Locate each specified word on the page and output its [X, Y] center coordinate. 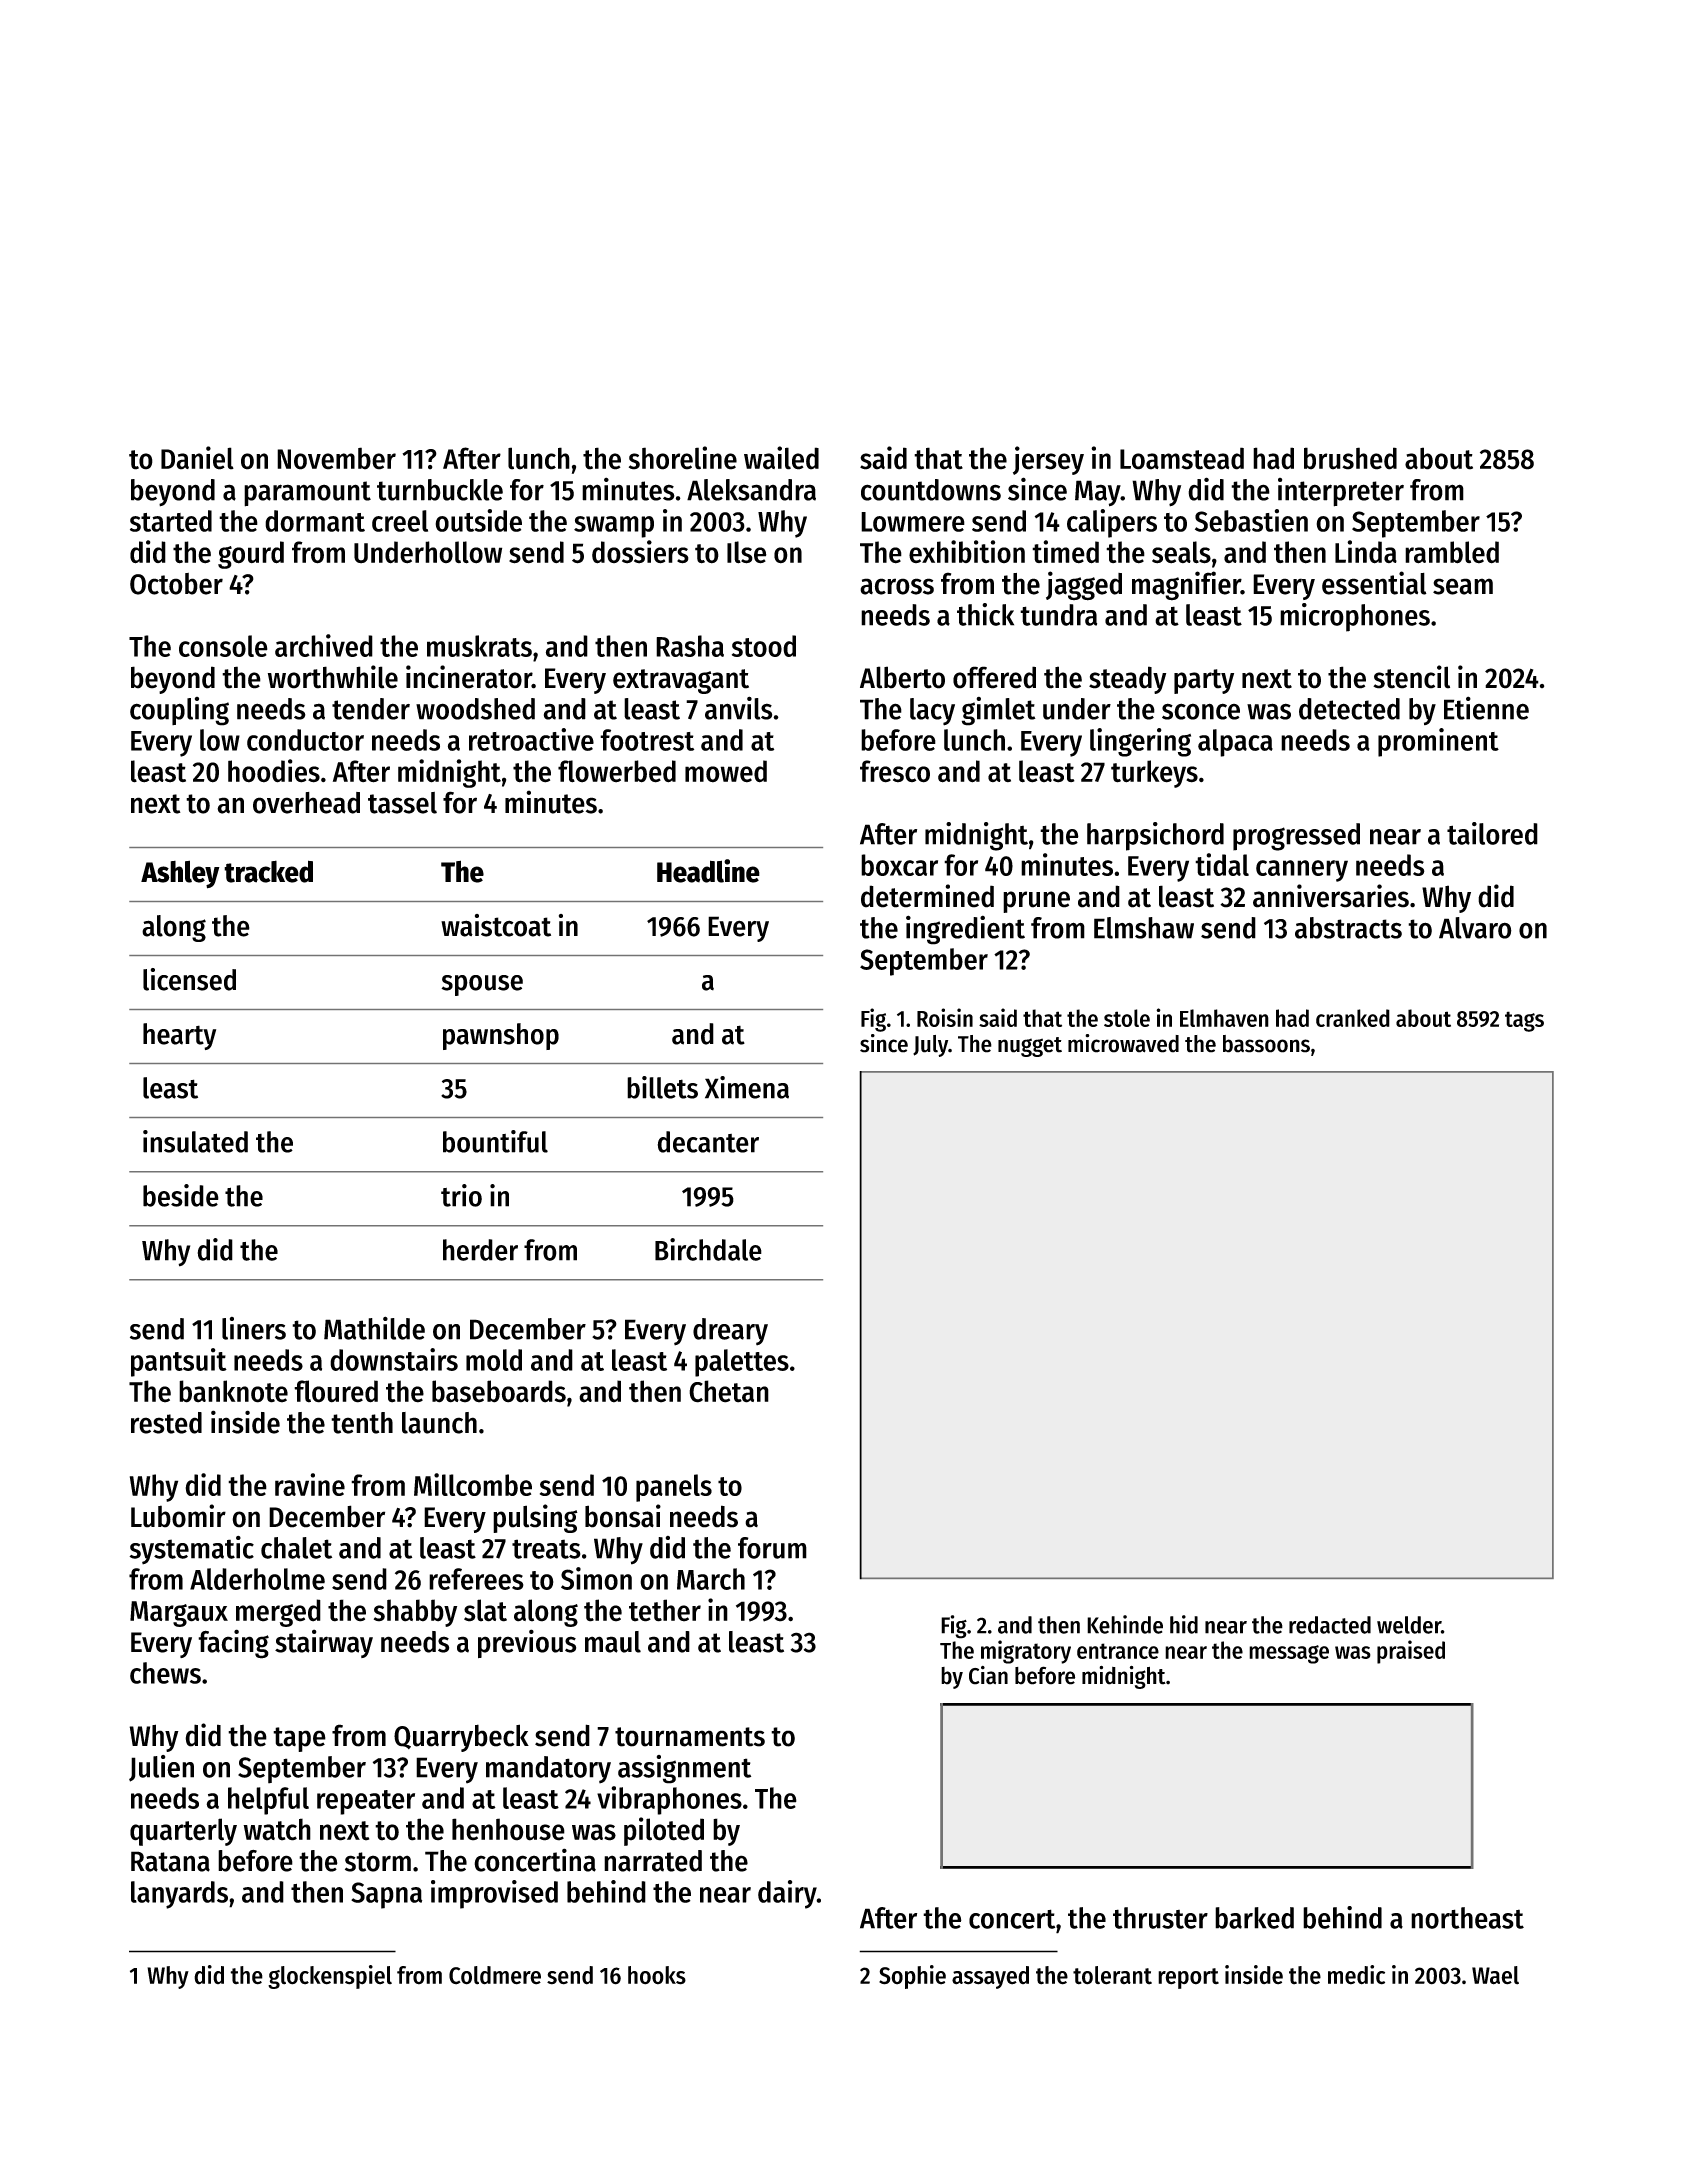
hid [1184, 1624]
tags [1524, 1021]
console [223, 646]
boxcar [899, 865]
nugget [1030, 1047]
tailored [1492, 833]
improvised [494, 1894]
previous [527, 1643]
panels [674, 1488]
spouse [482, 985]
